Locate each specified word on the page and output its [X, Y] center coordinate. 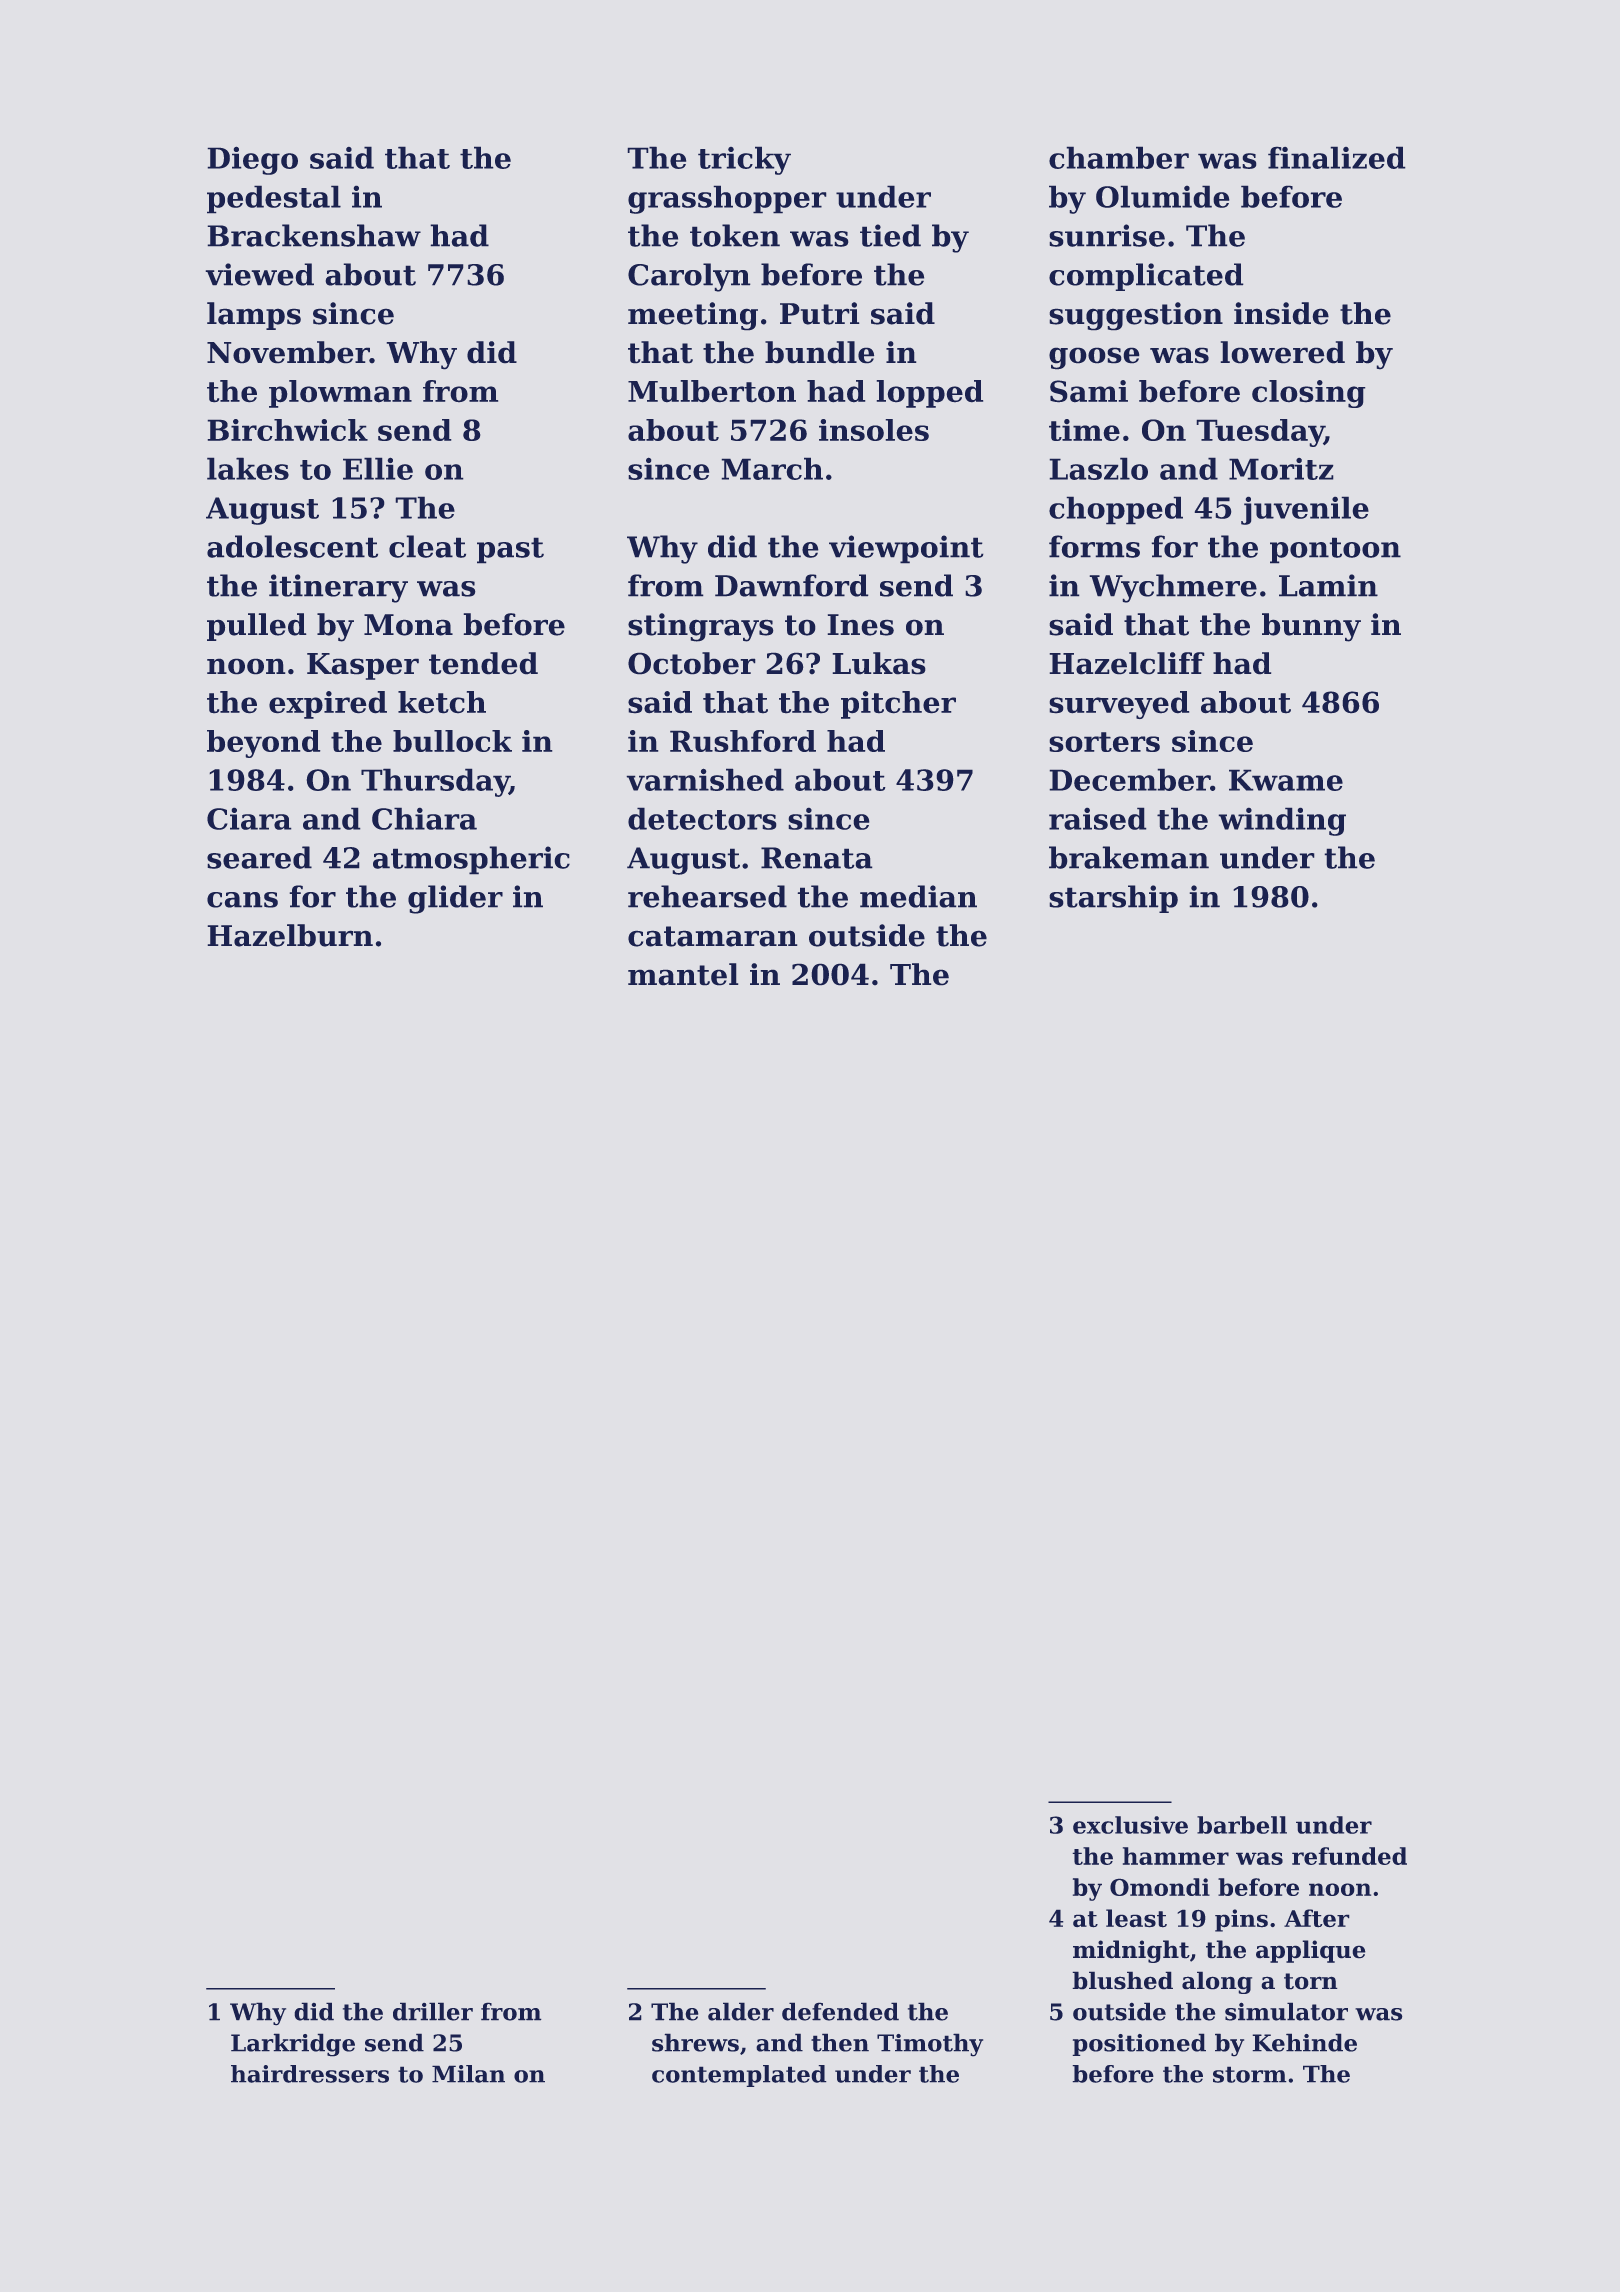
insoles [874, 430]
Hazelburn [290, 935]
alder [741, 2011]
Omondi [1160, 1887]
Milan [468, 2074]
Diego [252, 160]
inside [1281, 313]
